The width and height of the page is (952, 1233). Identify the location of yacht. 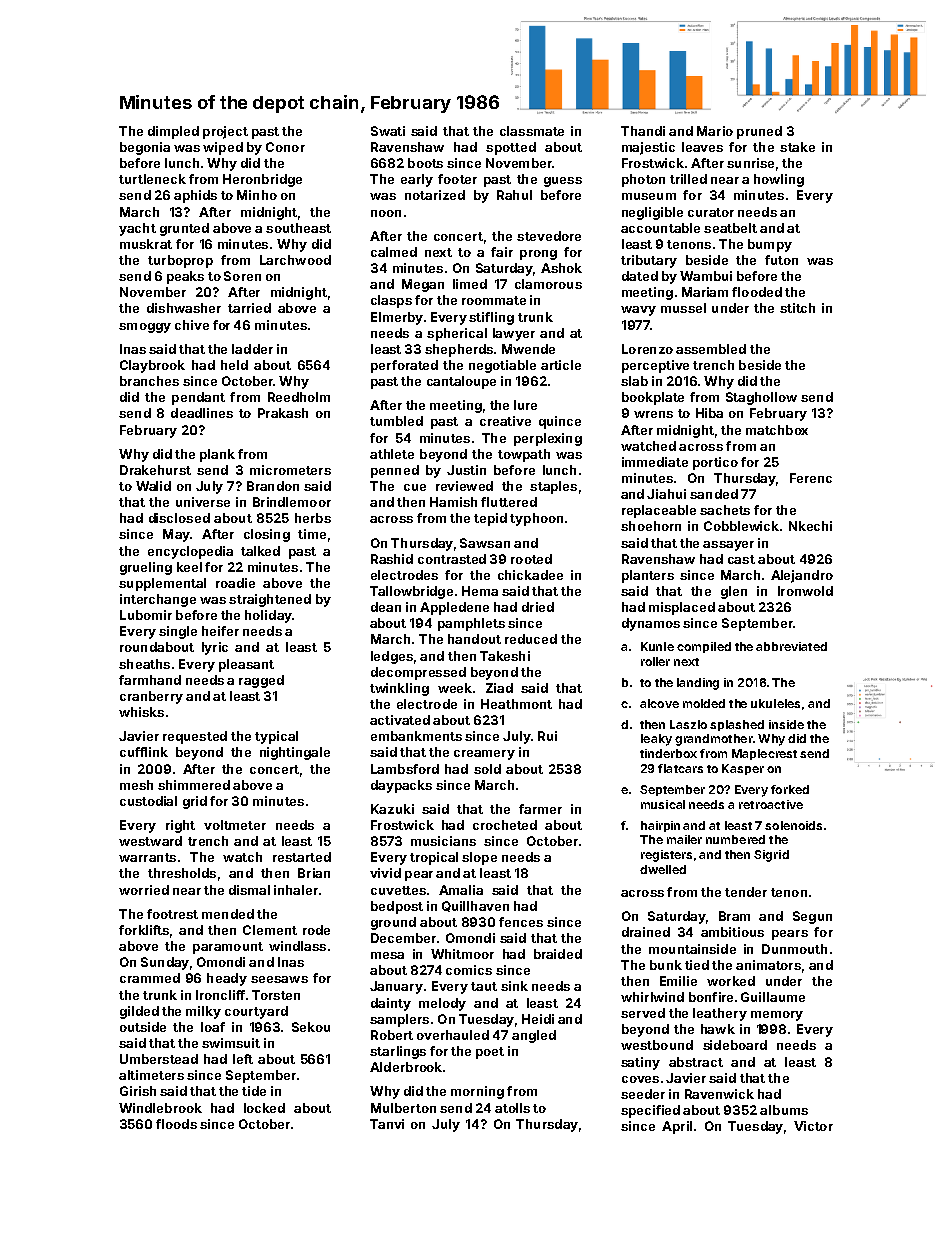
(137, 229).
